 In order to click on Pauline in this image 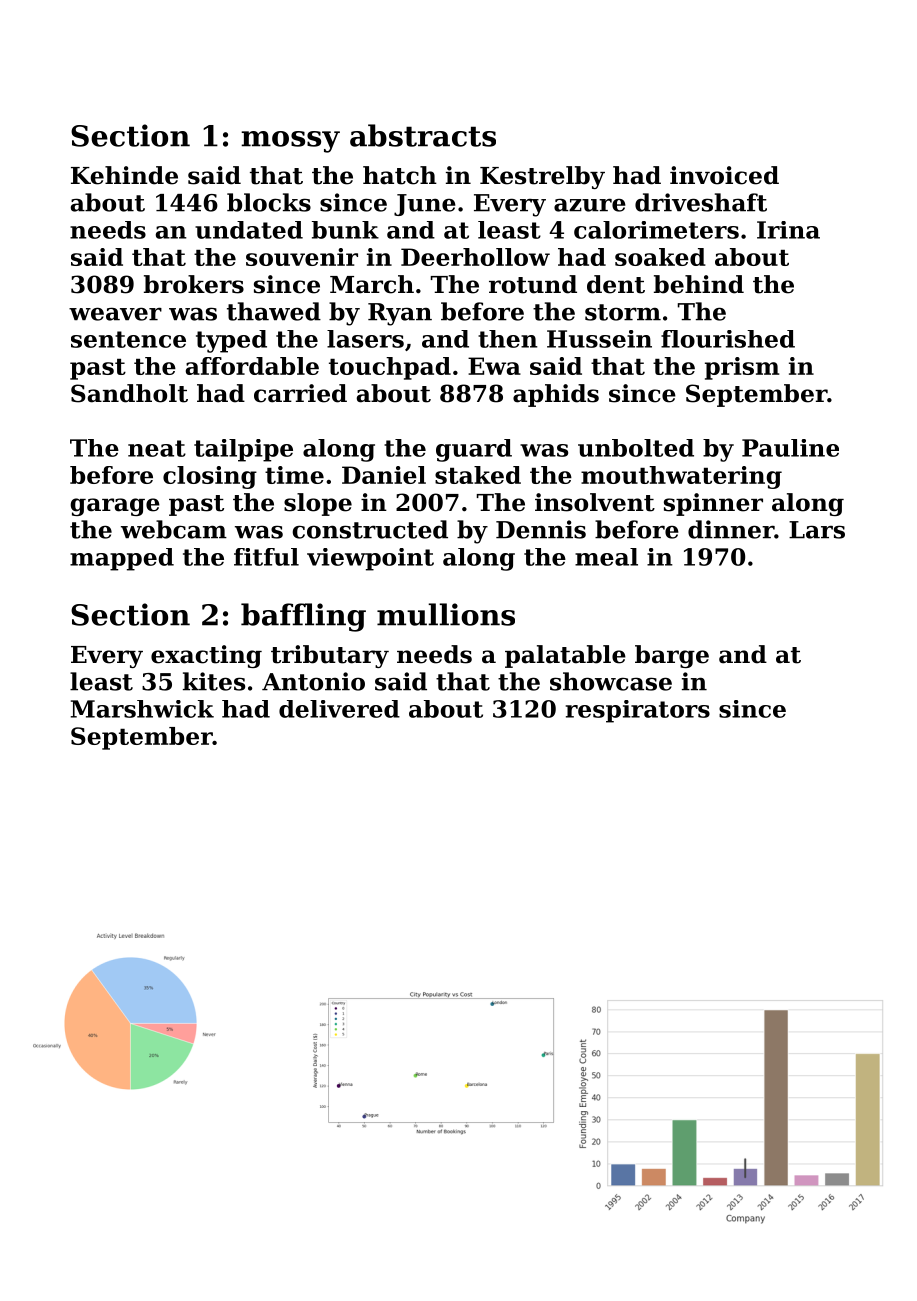, I will do `click(790, 448)`.
